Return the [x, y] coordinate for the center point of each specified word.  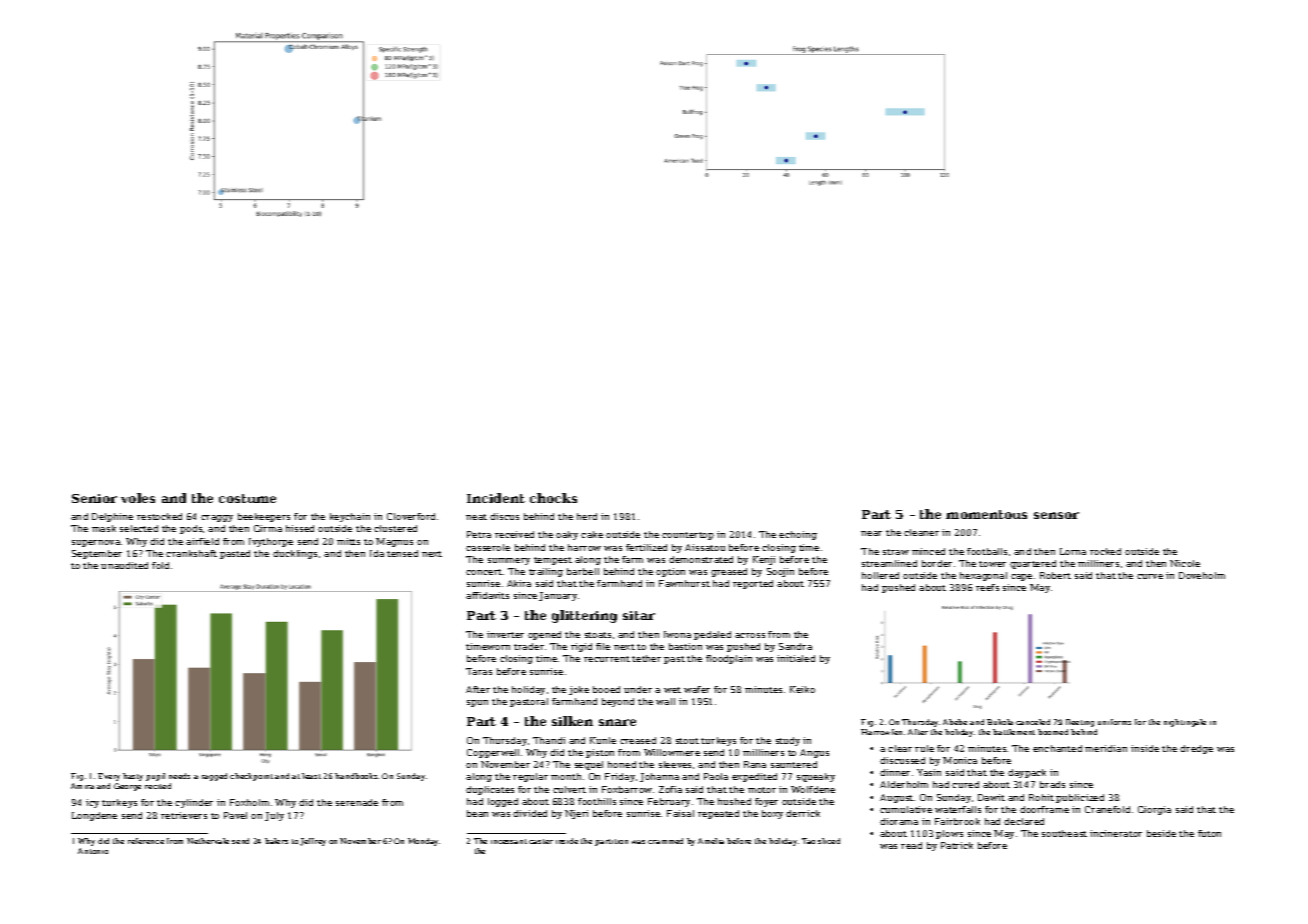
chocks [553, 498]
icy [92, 803]
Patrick [957, 845]
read [911, 845]
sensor [1056, 515]
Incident [496, 498]
